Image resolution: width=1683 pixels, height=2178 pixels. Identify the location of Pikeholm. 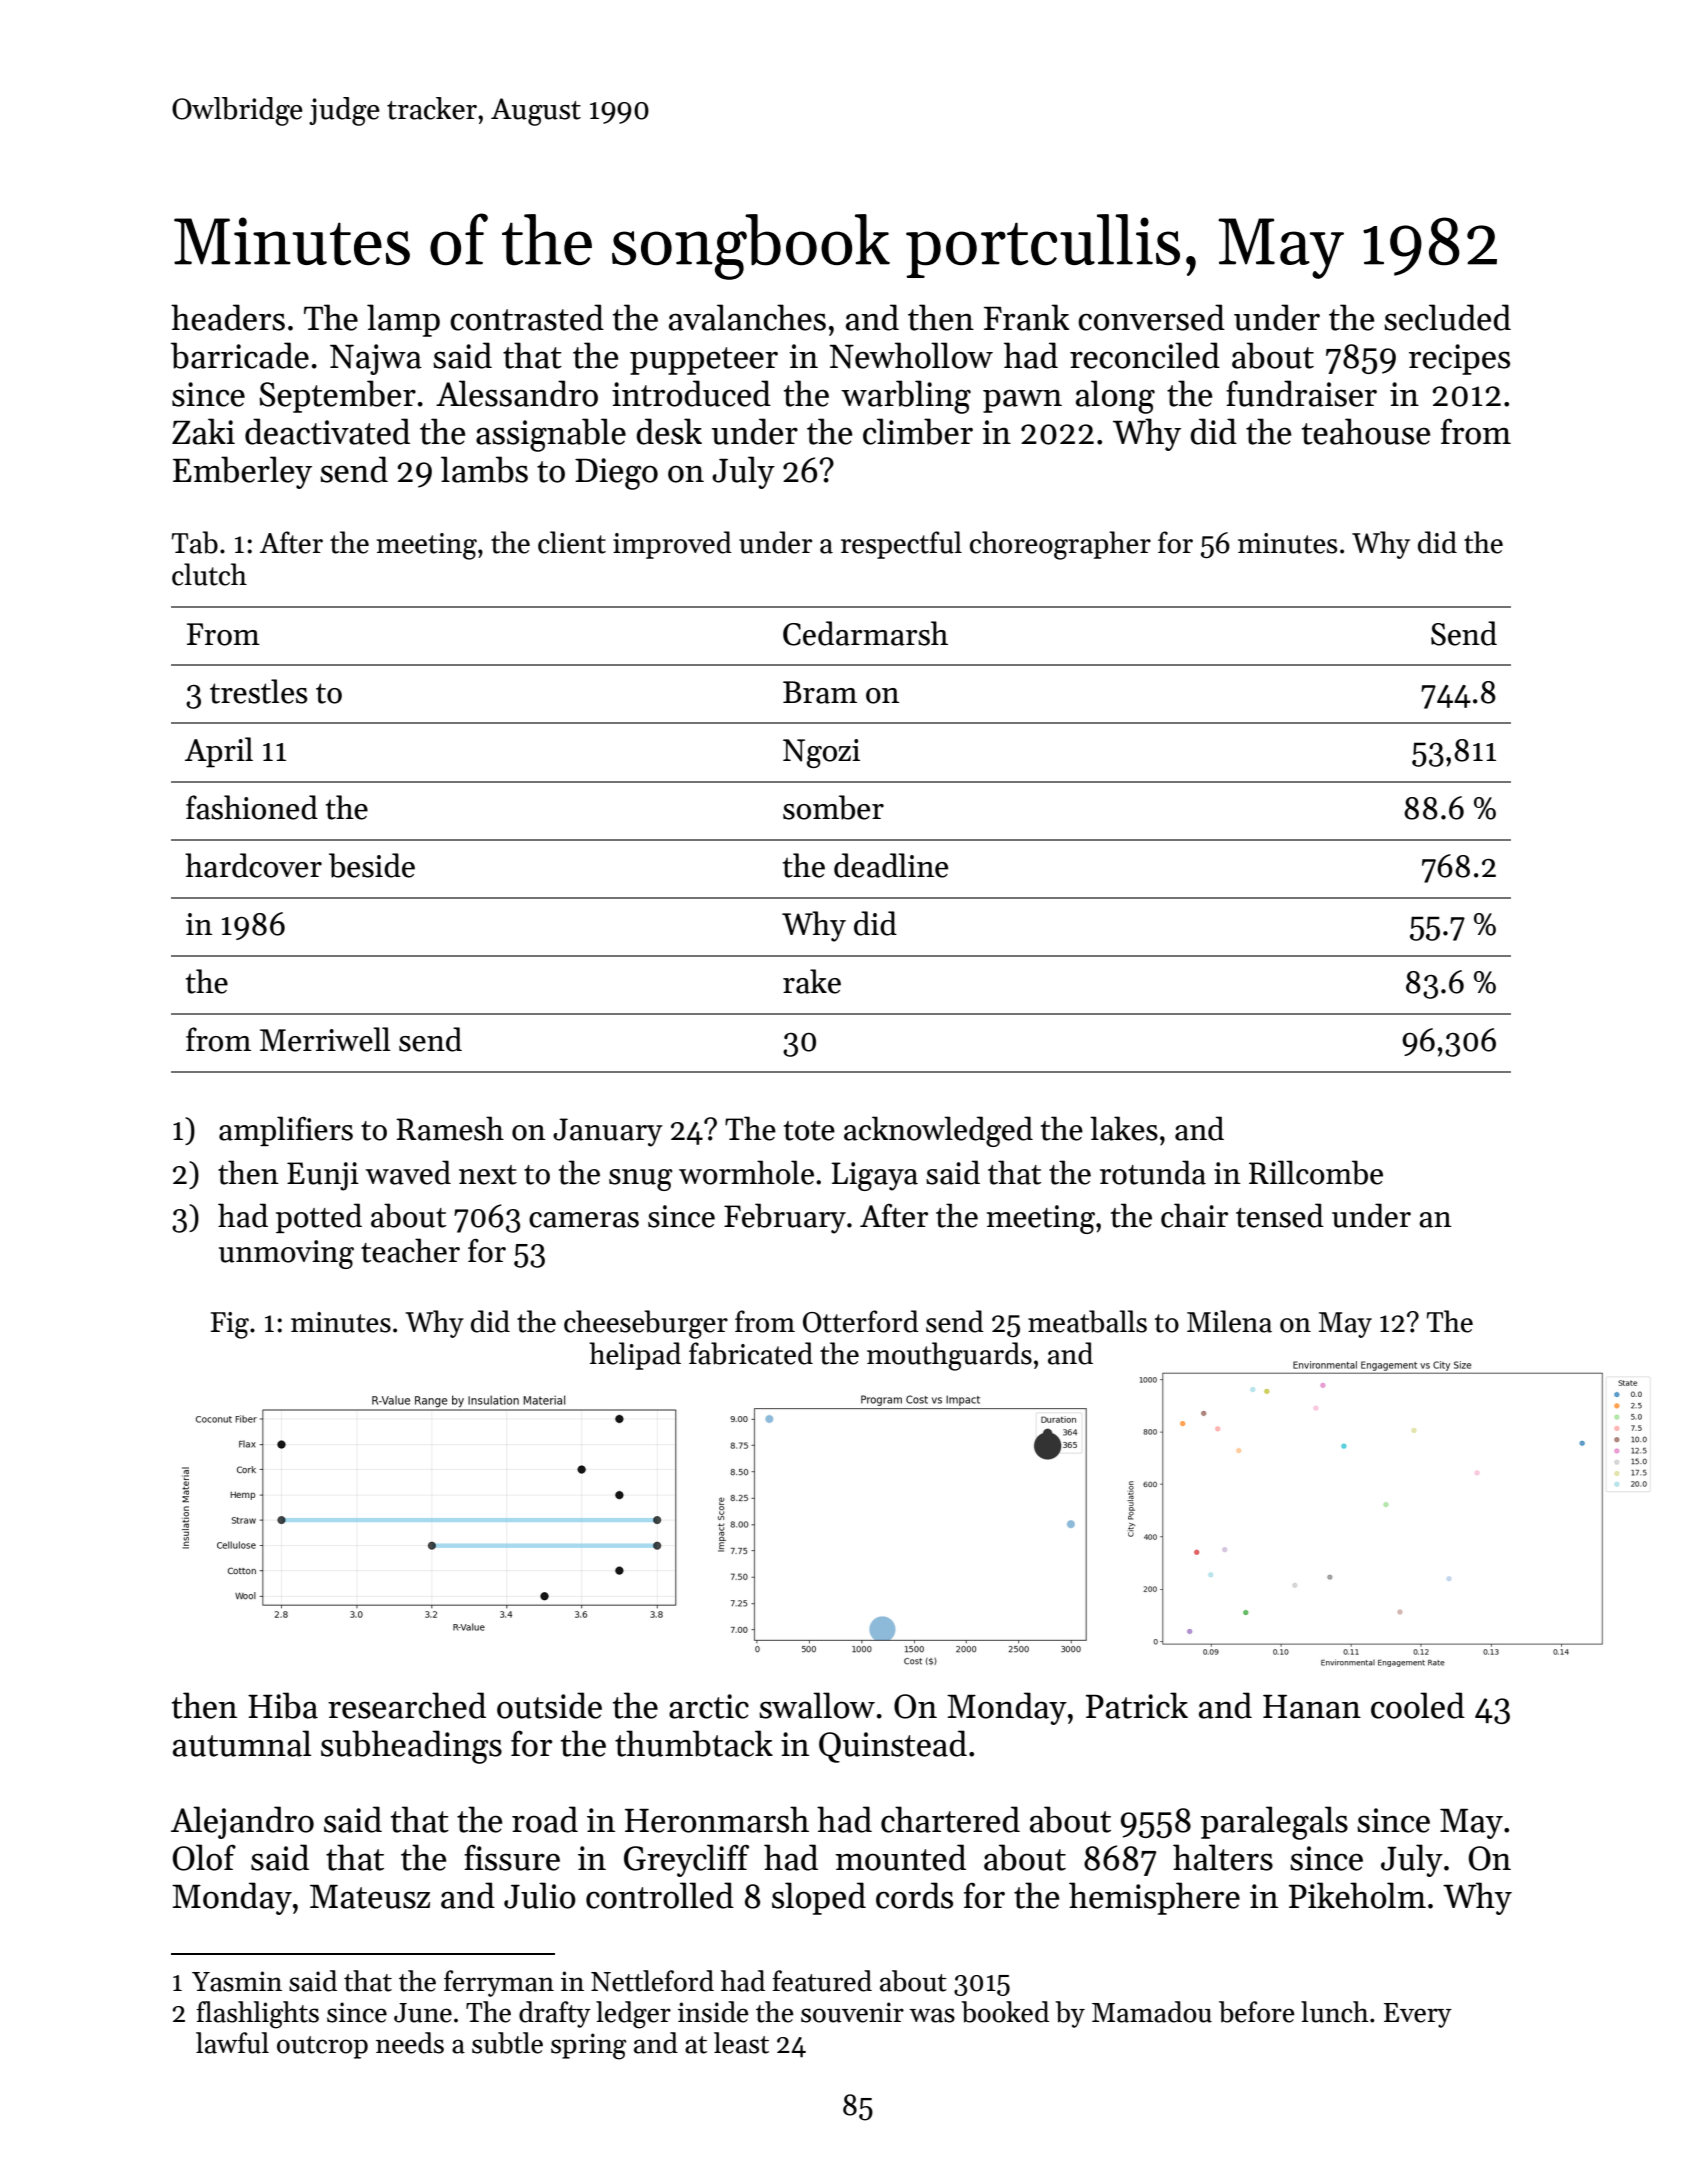
(1357, 1895).
